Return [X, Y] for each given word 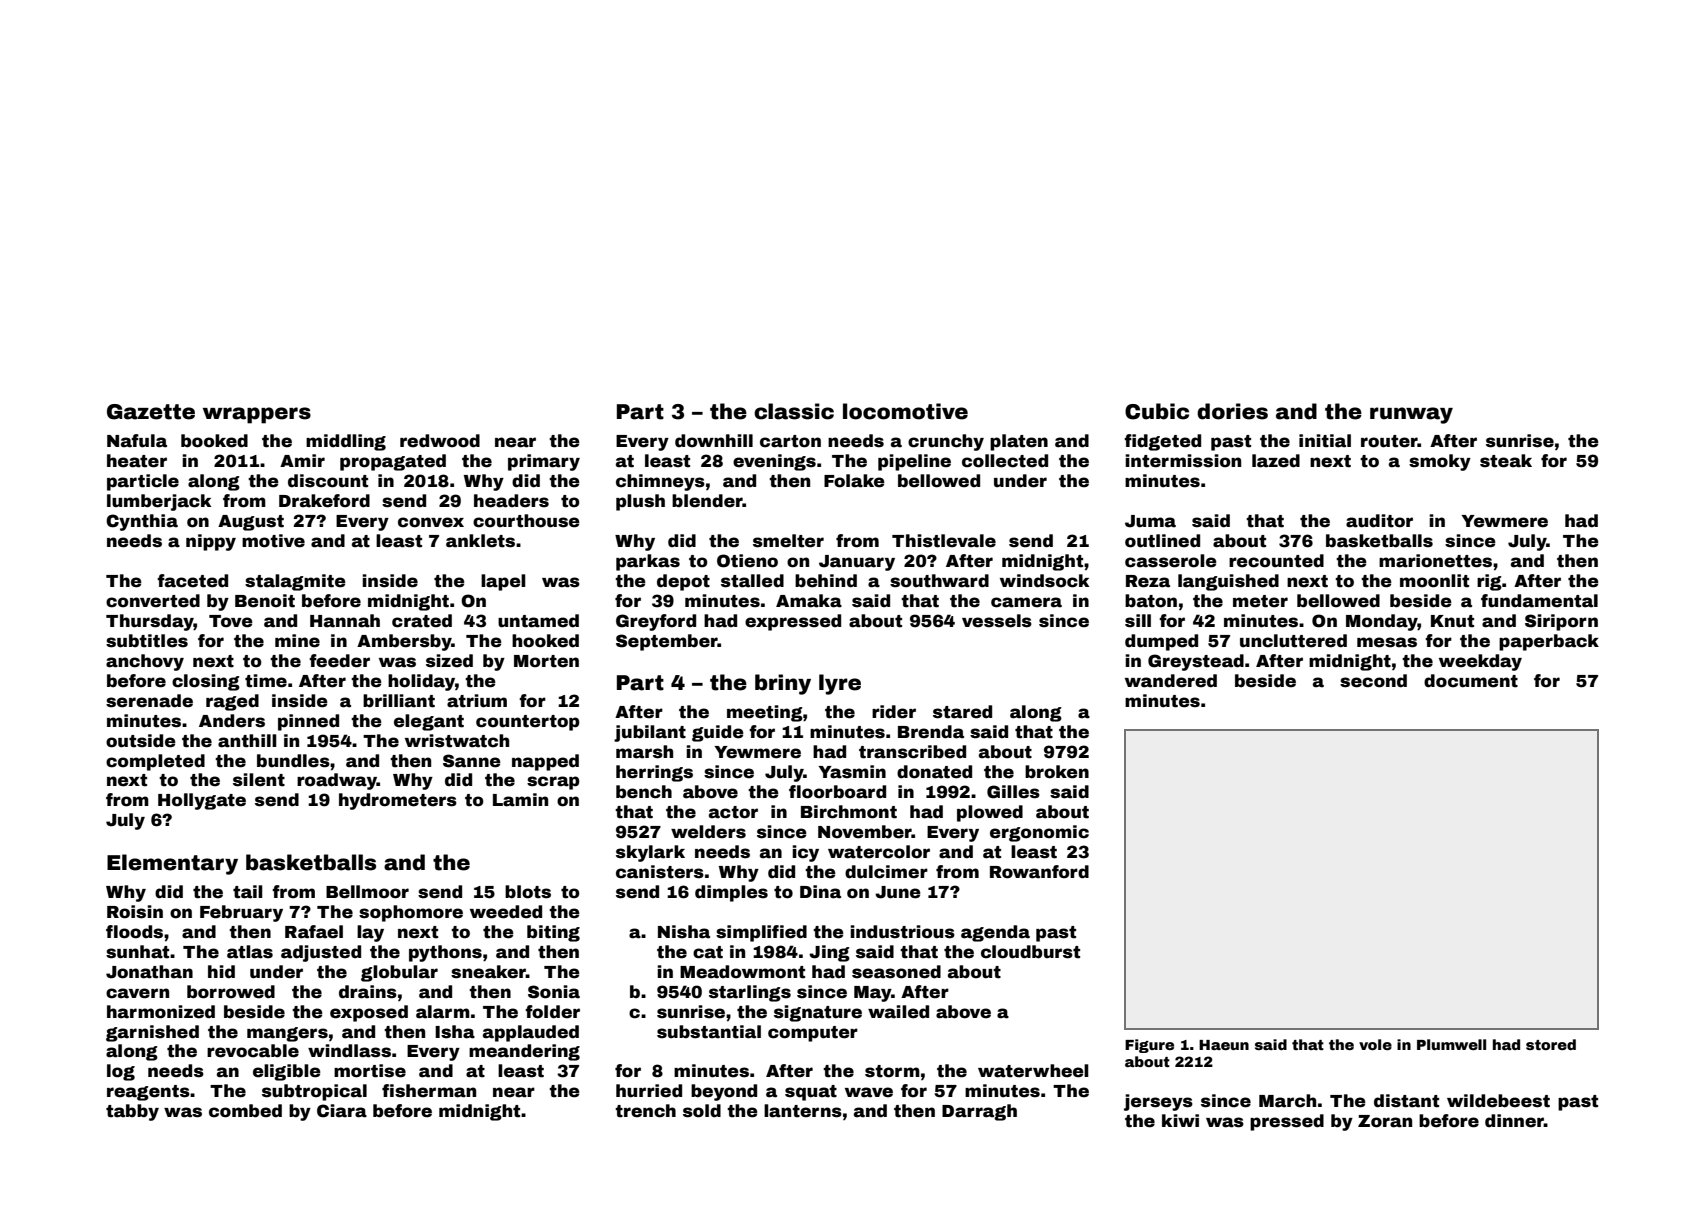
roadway [337, 781]
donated [934, 772]
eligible [287, 1072]
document [1471, 681]
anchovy [145, 662]
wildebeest [1498, 1101]
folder [552, 1012]
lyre [840, 684]
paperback [1549, 642]
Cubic [1157, 411]
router [1389, 441]
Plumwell [1451, 1044]
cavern [137, 993]
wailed [898, 1012]
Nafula [137, 441]
